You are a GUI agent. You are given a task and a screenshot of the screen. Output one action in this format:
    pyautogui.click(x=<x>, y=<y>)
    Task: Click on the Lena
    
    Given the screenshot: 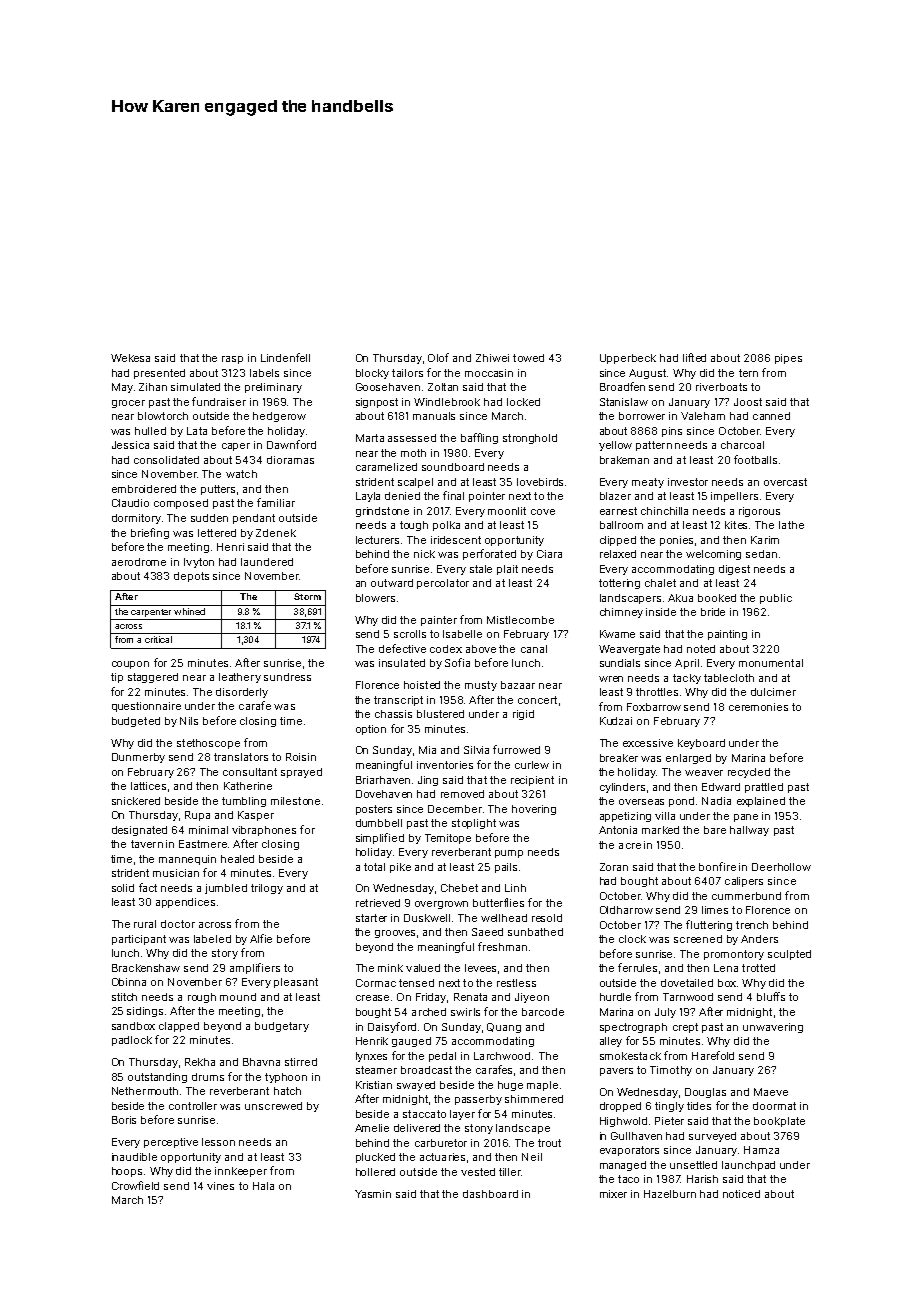 What is the action you would take?
    pyautogui.click(x=726, y=968)
